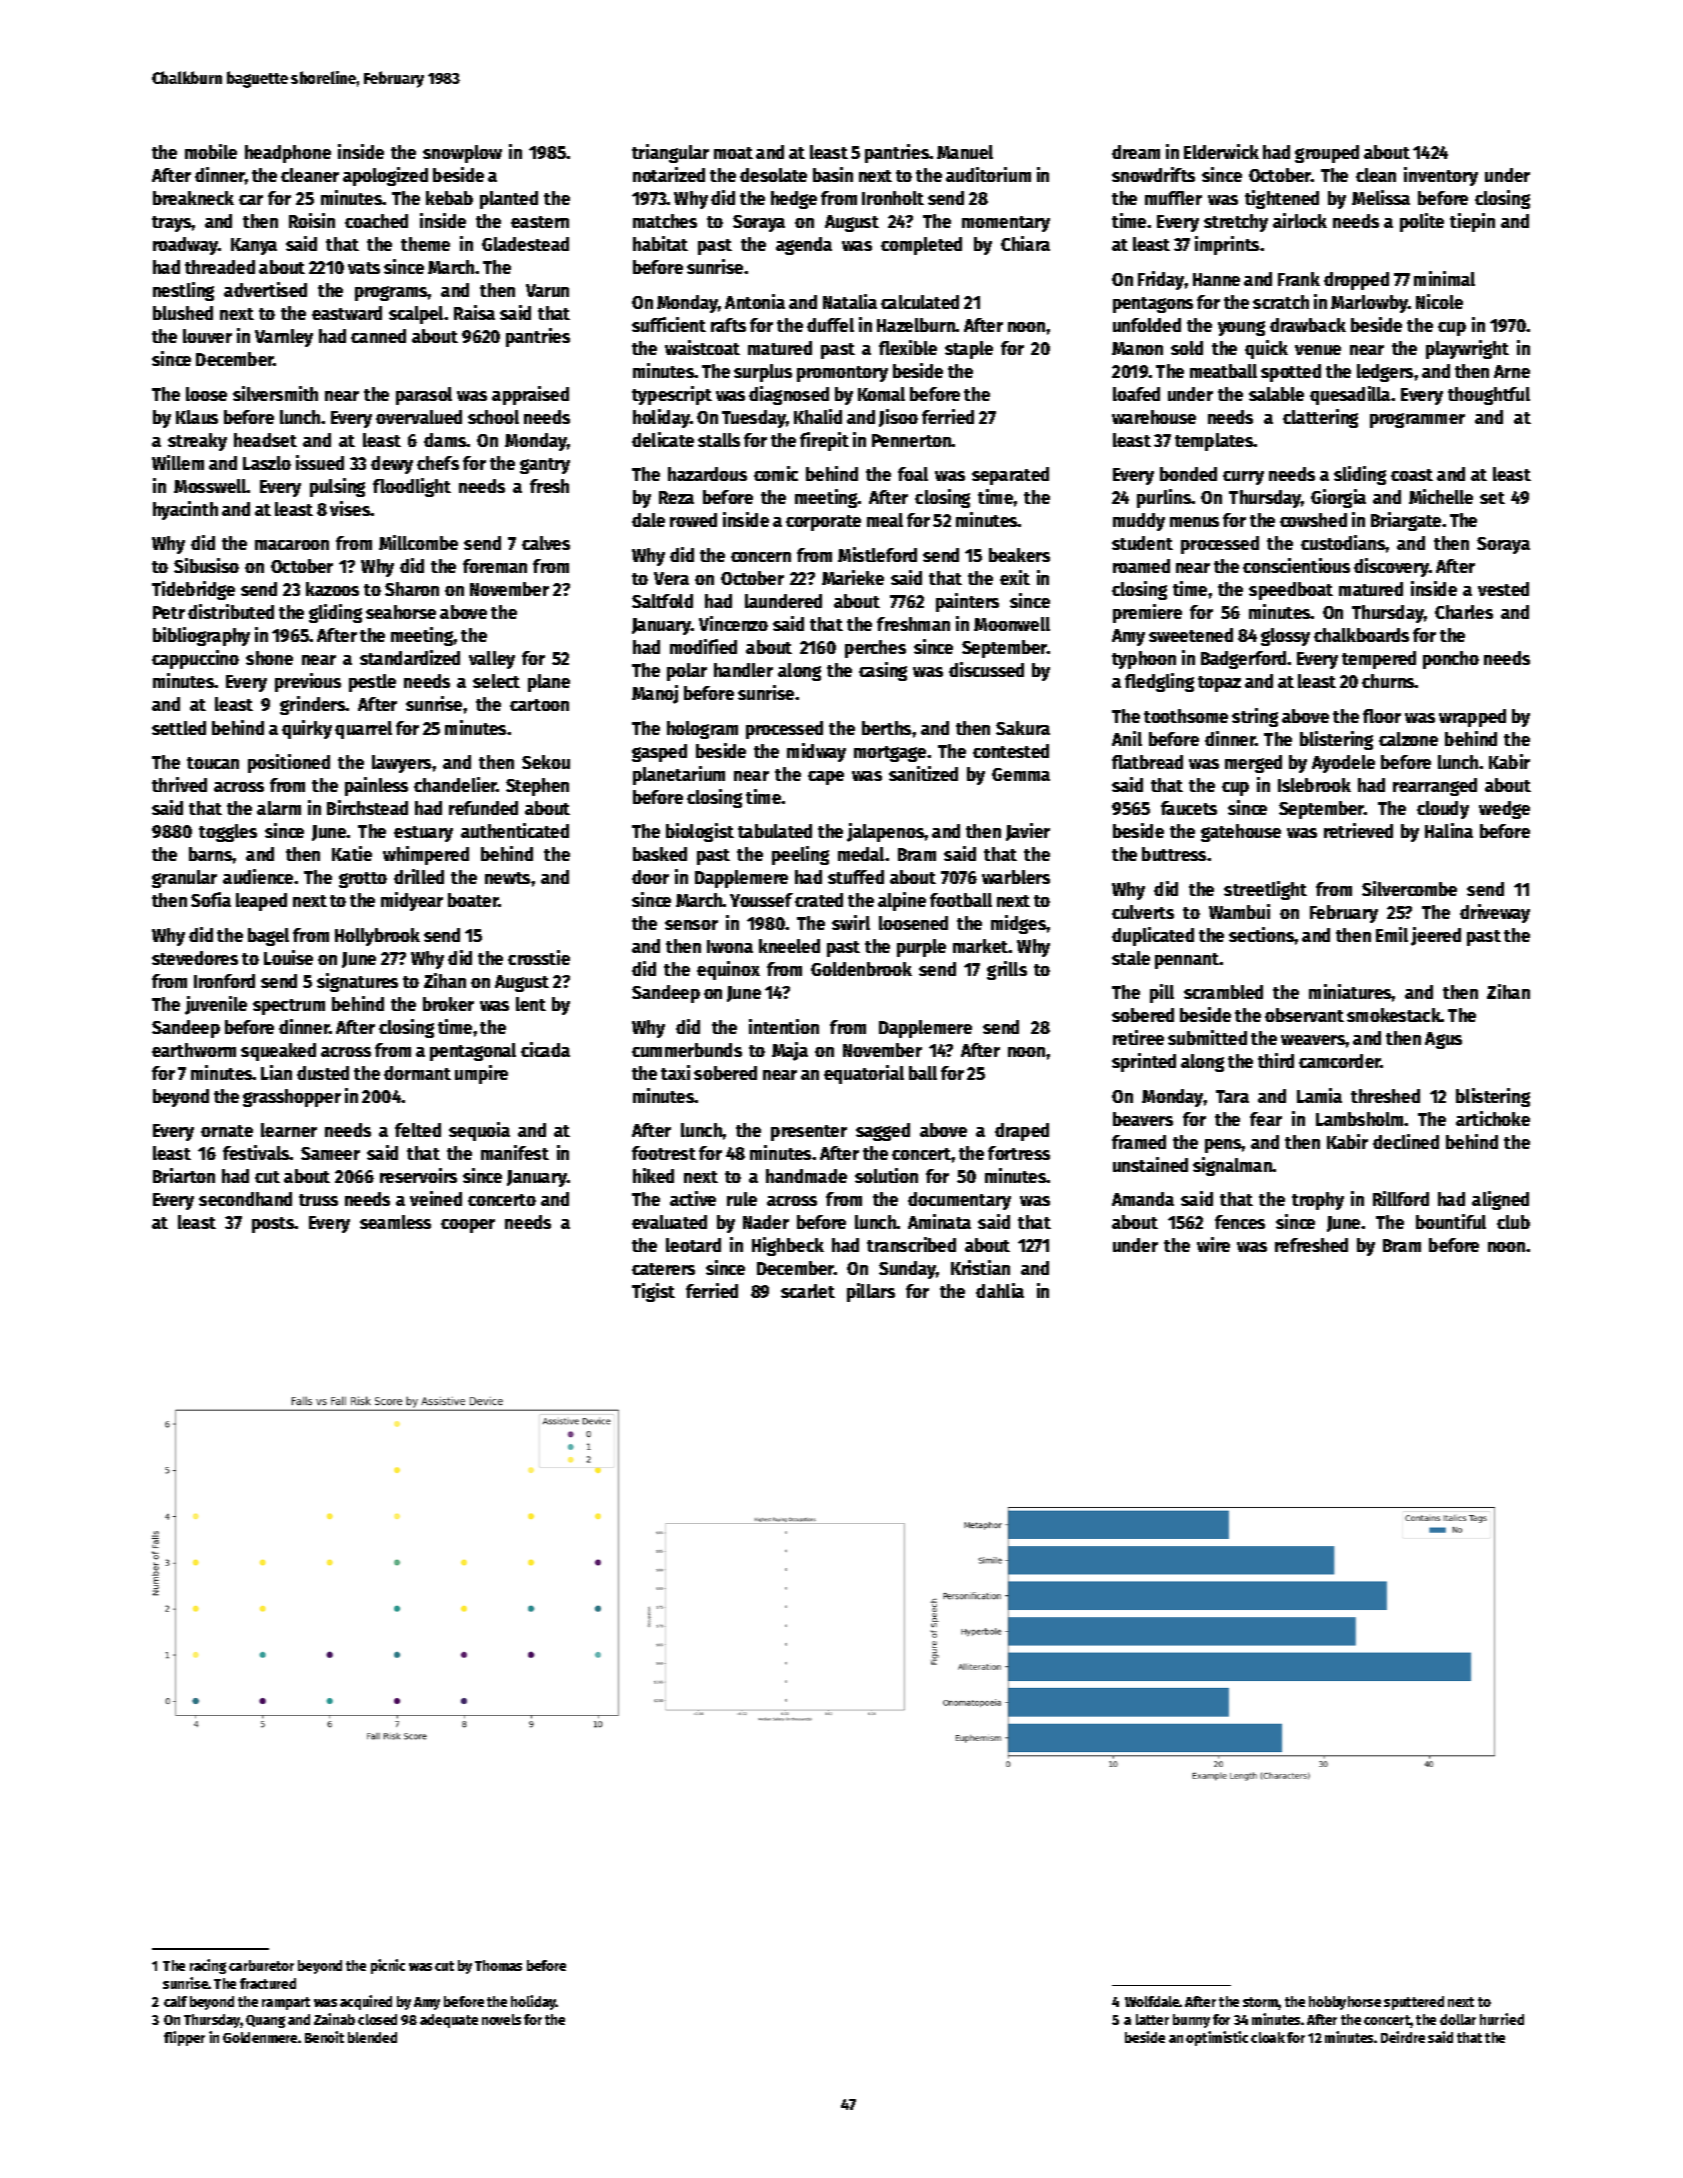 The image size is (1683, 2178). Describe the element at coordinates (324, 2037) in the screenshot. I see `Benoit` at that location.
